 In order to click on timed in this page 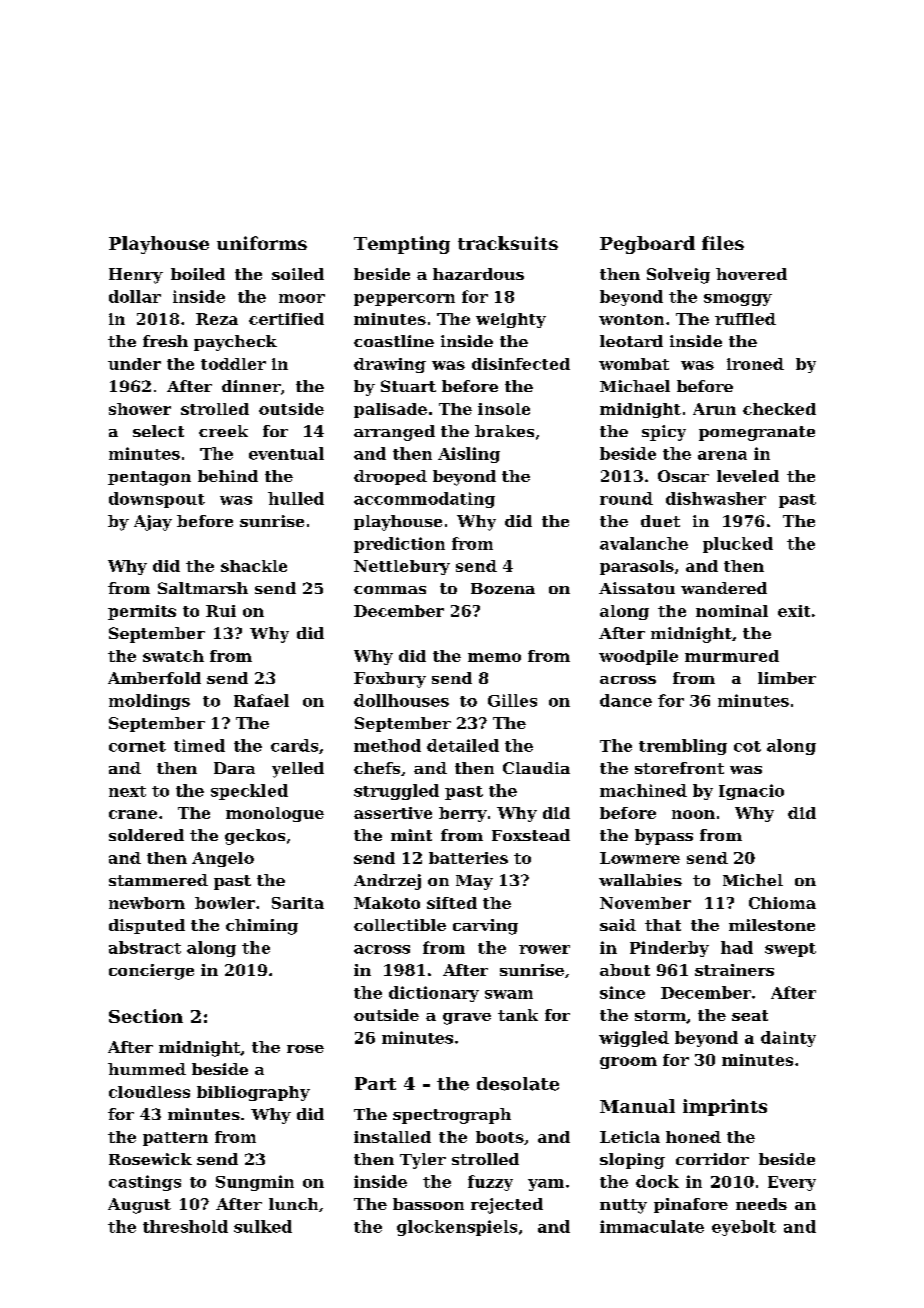, I will do `click(199, 745)`.
